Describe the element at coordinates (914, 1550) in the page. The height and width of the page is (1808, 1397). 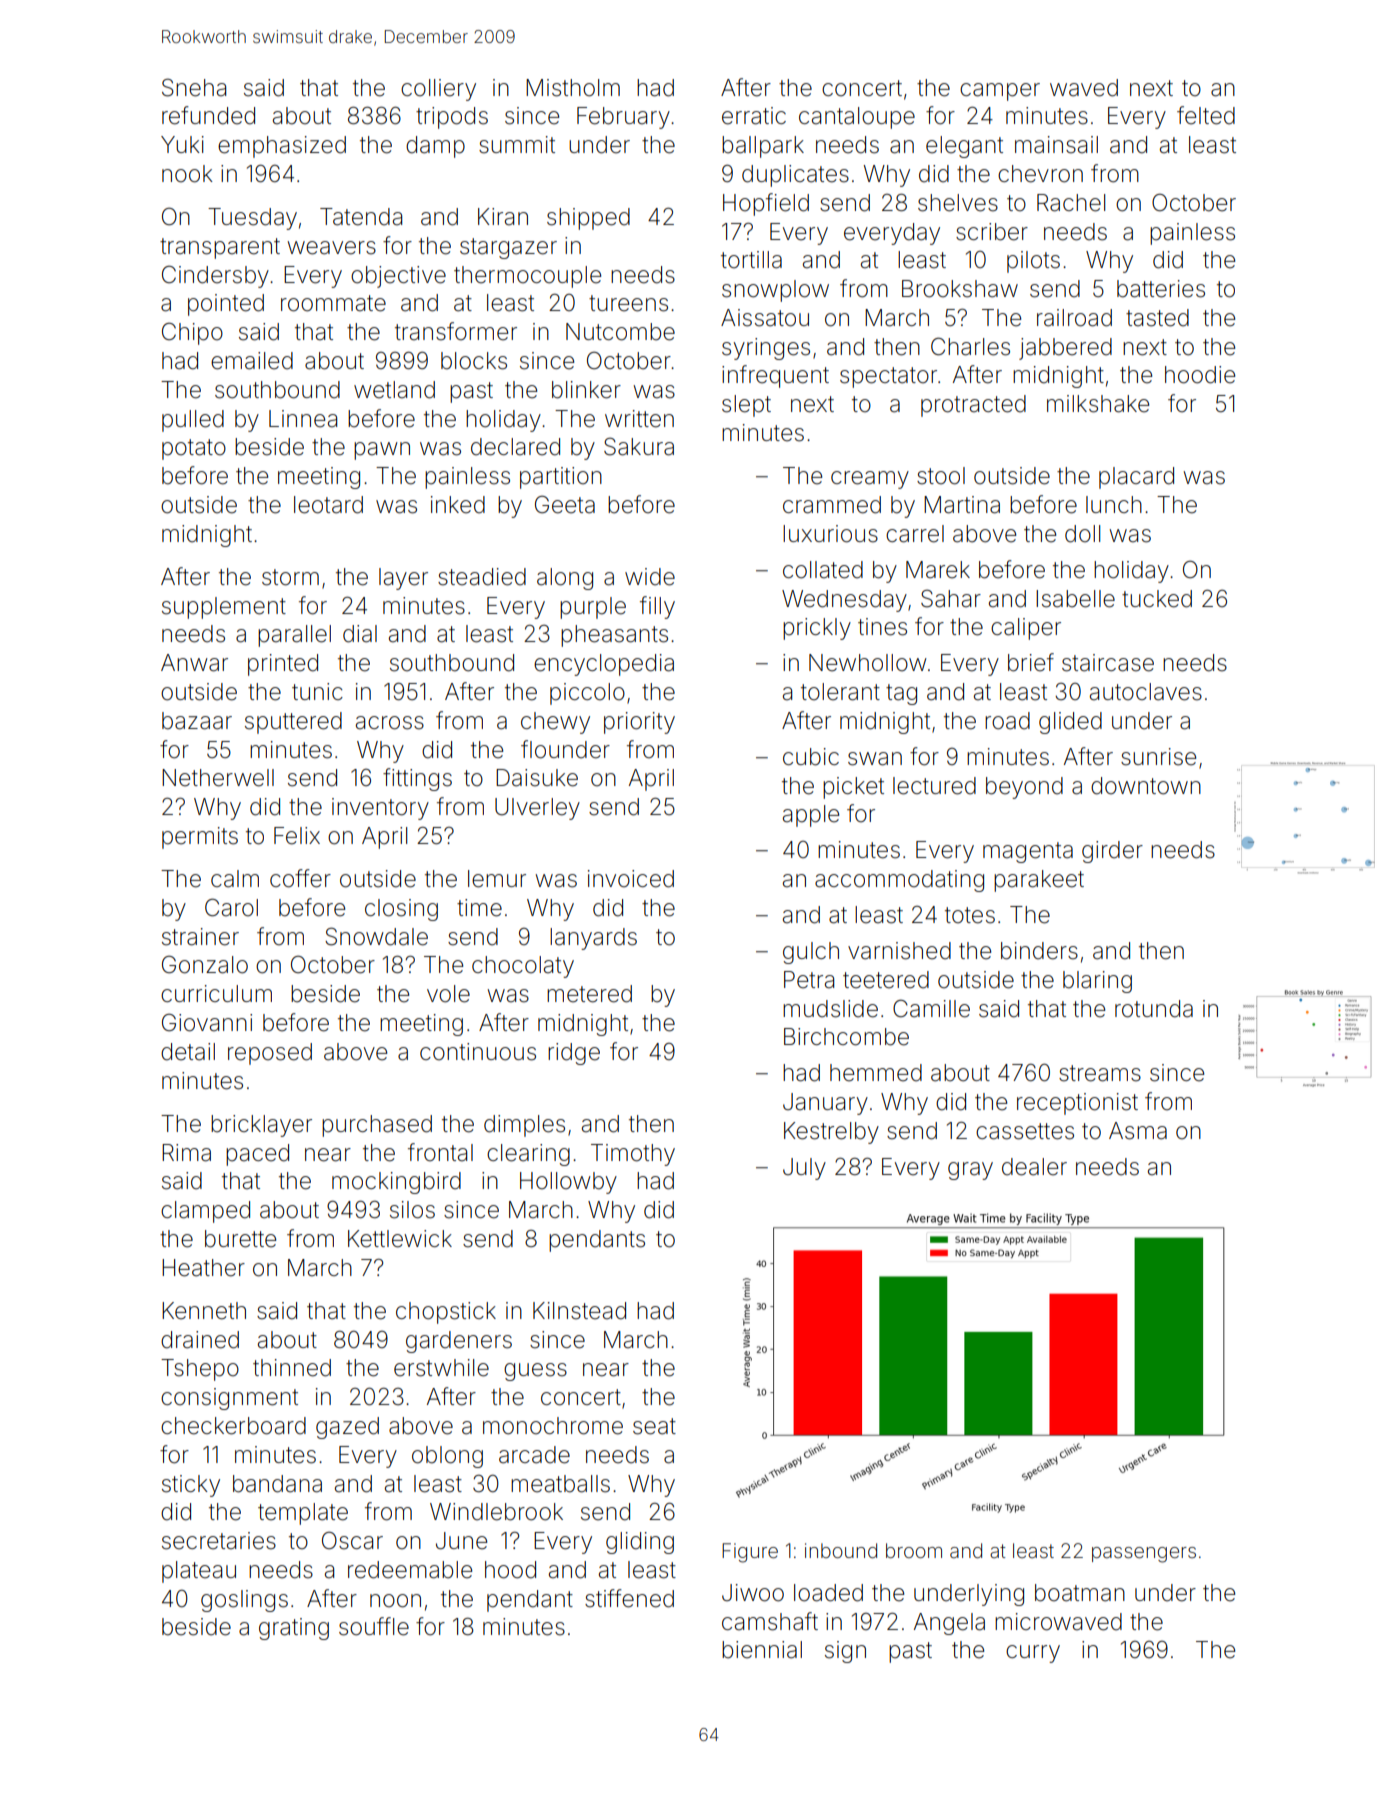
I see `broom` at that location.
